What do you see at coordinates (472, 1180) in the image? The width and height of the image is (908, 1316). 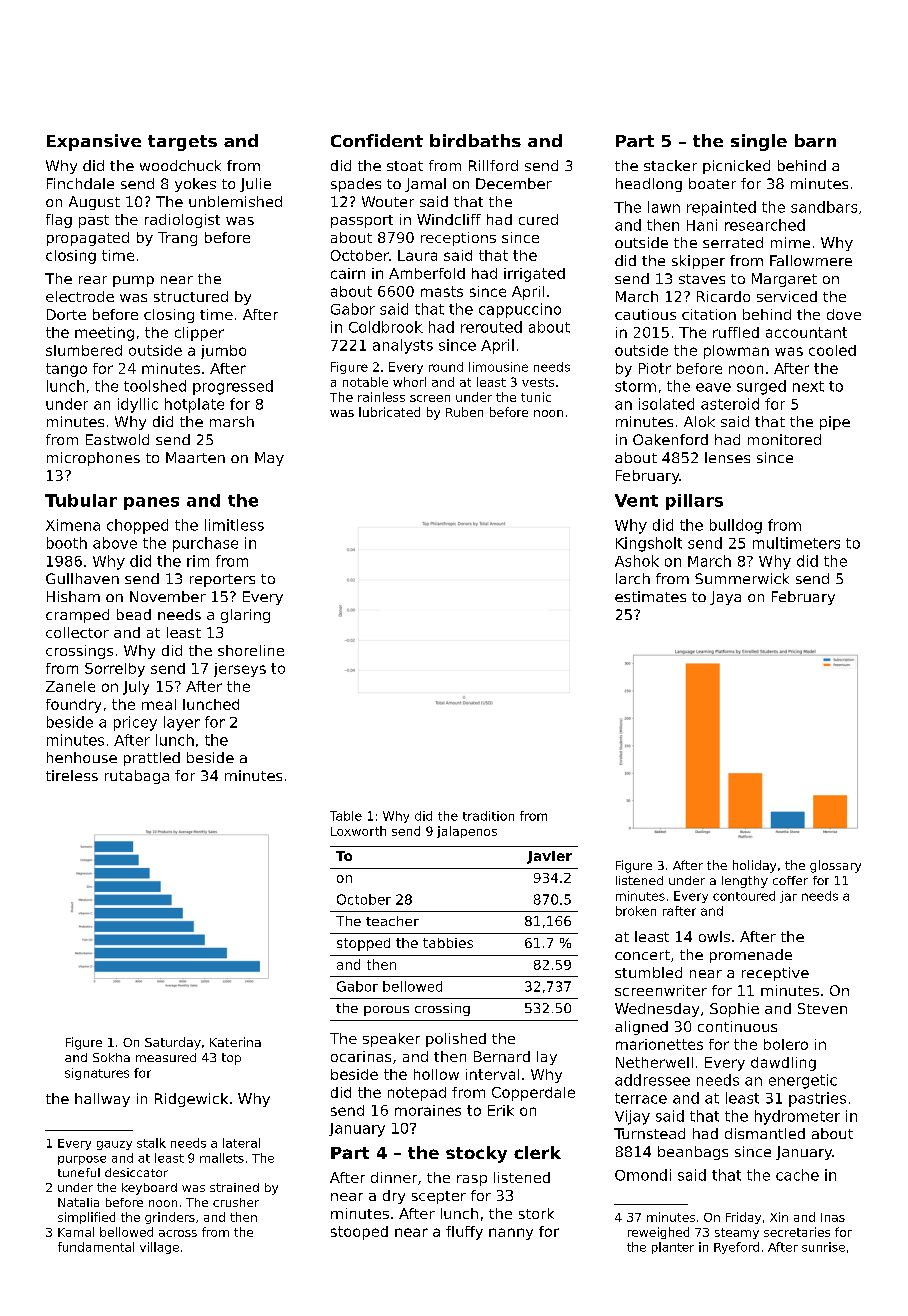 I see `rasp` at bounding box center [472, 1180].
